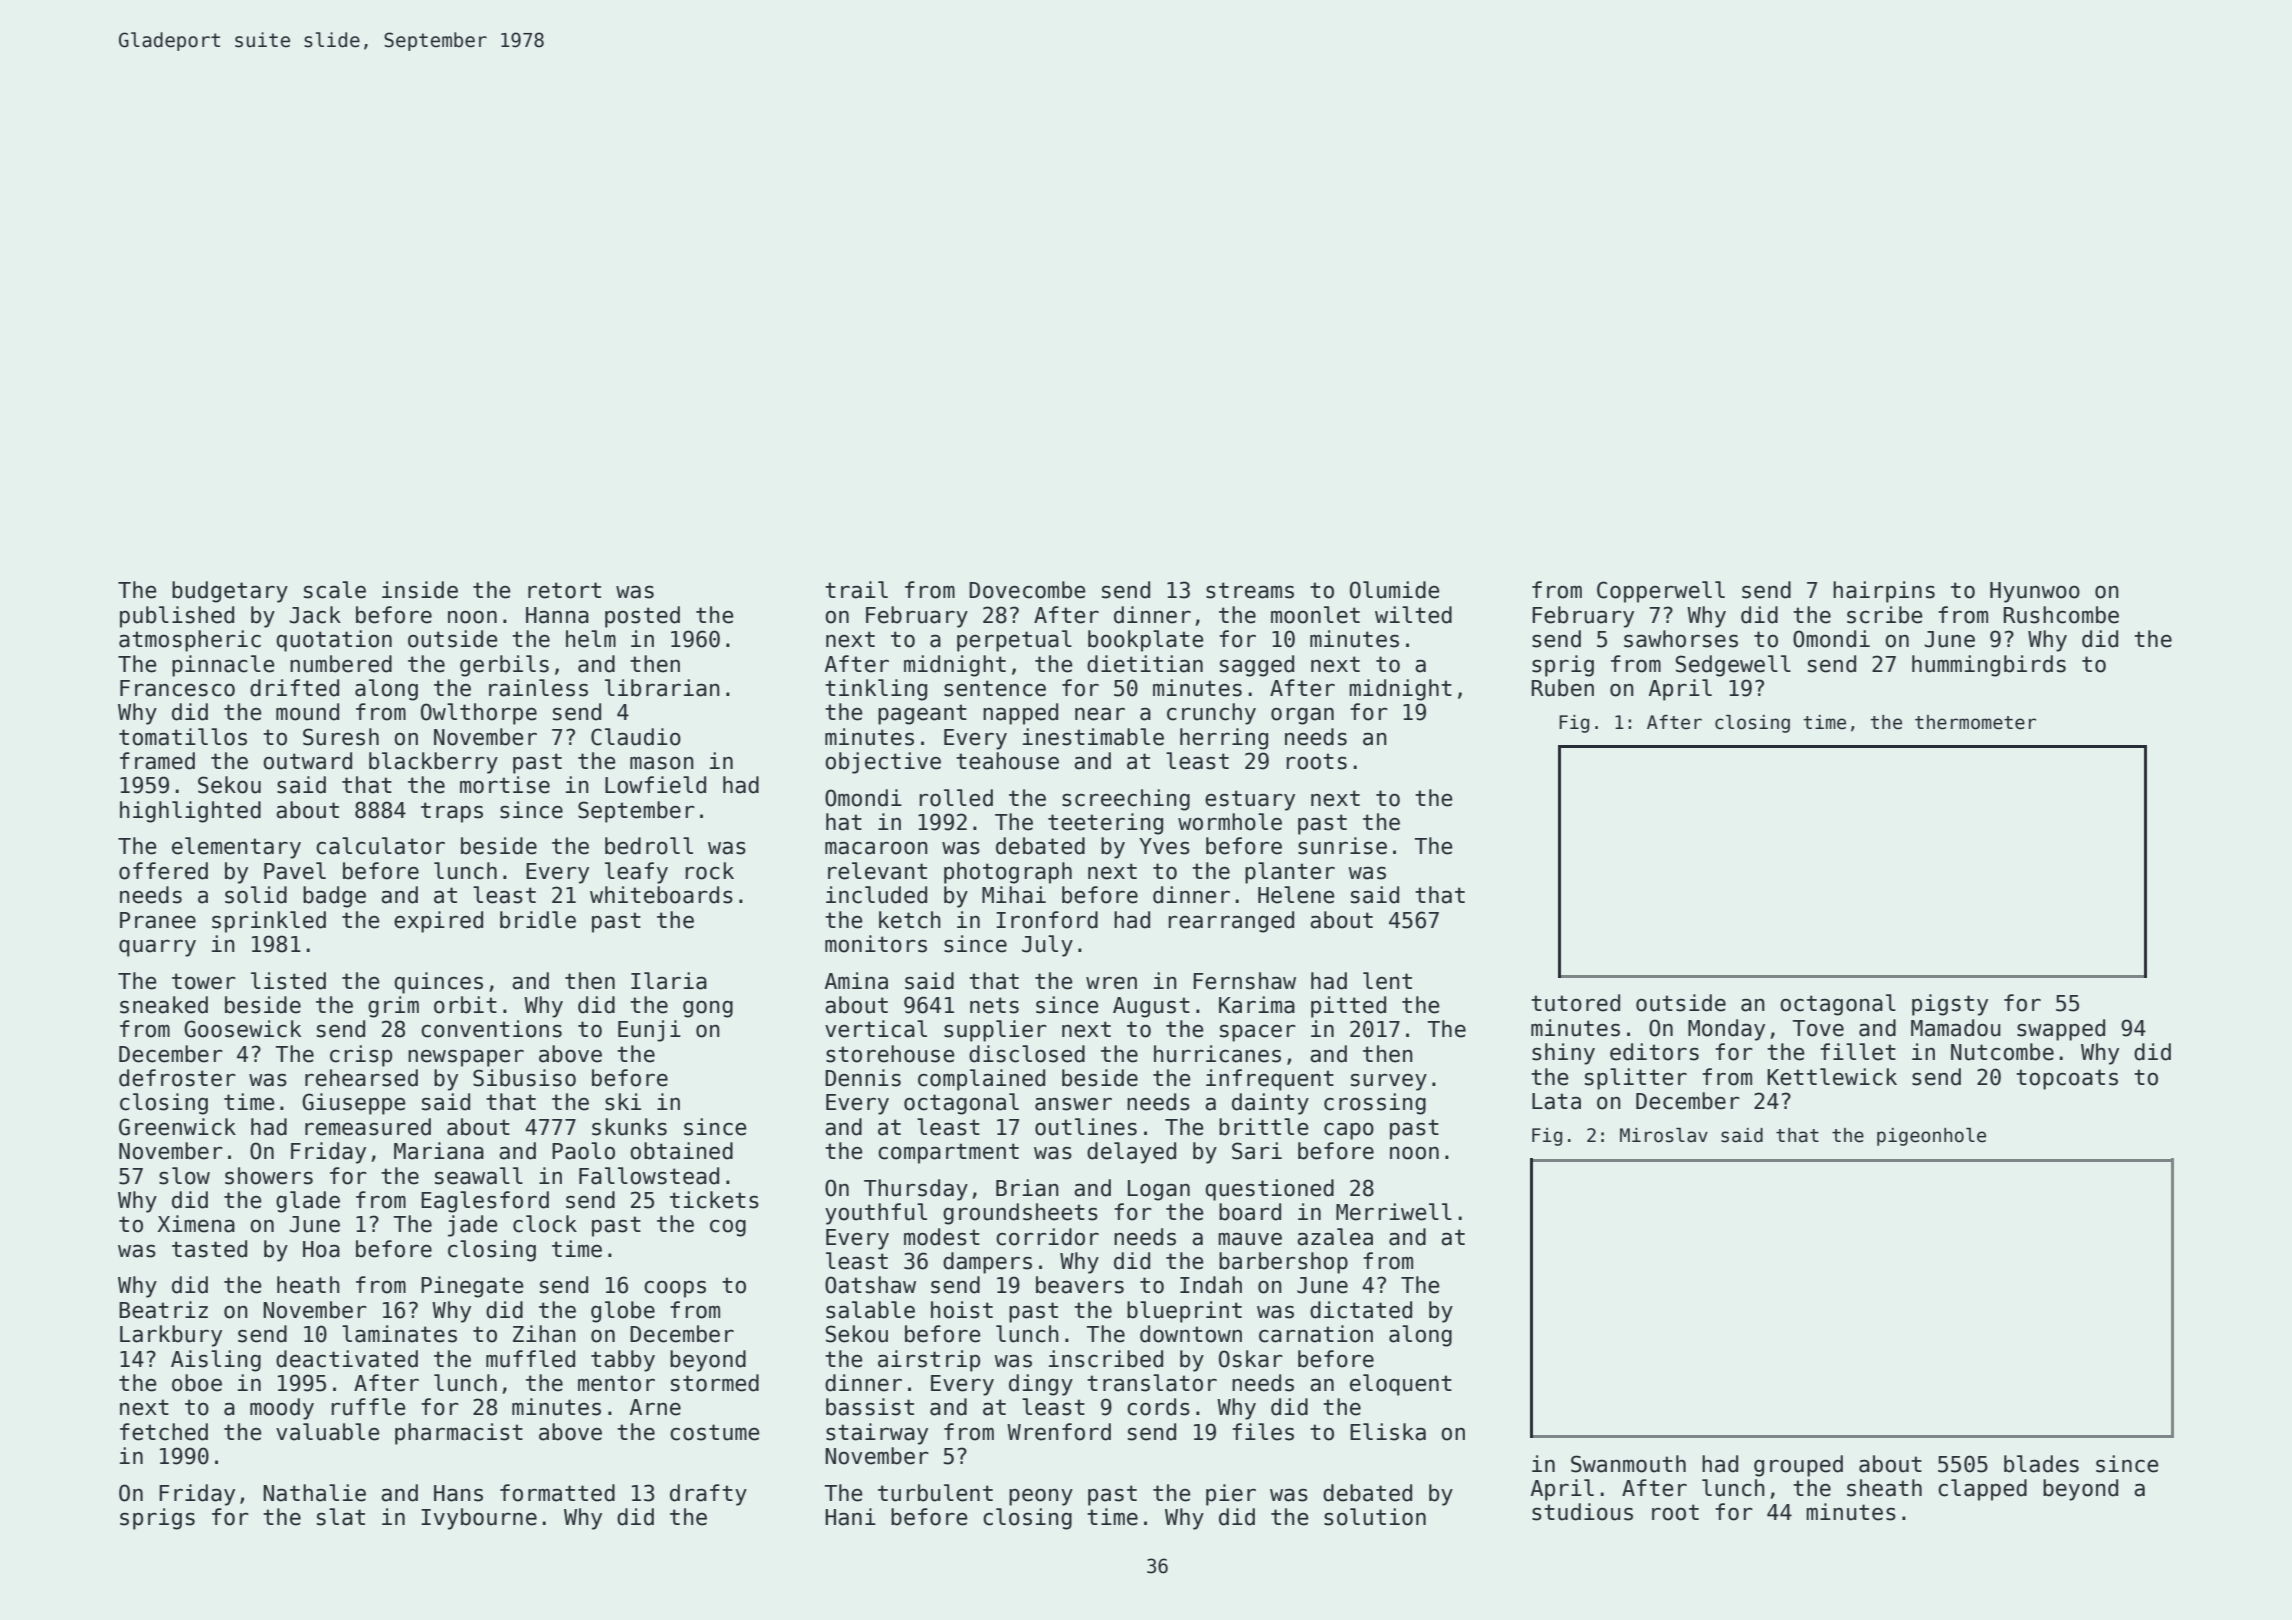 Image resolution: width=2292 pixels, height=1620 pixels. Describe the element at coordinates (1884, 592) in the screenshot. I see `hairpins` at that location.
